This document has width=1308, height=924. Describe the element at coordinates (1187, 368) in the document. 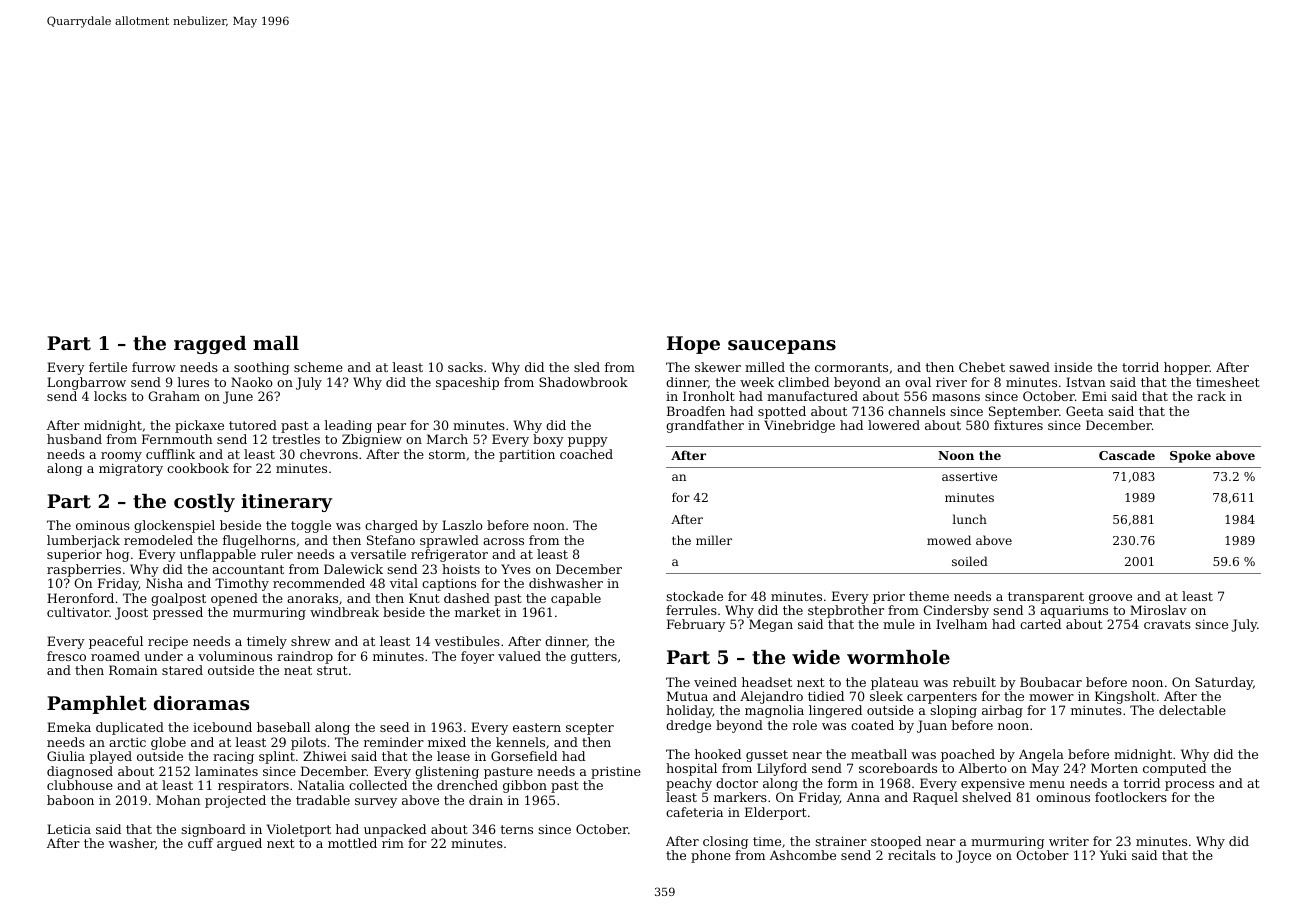

I see `hopper` at that location.
